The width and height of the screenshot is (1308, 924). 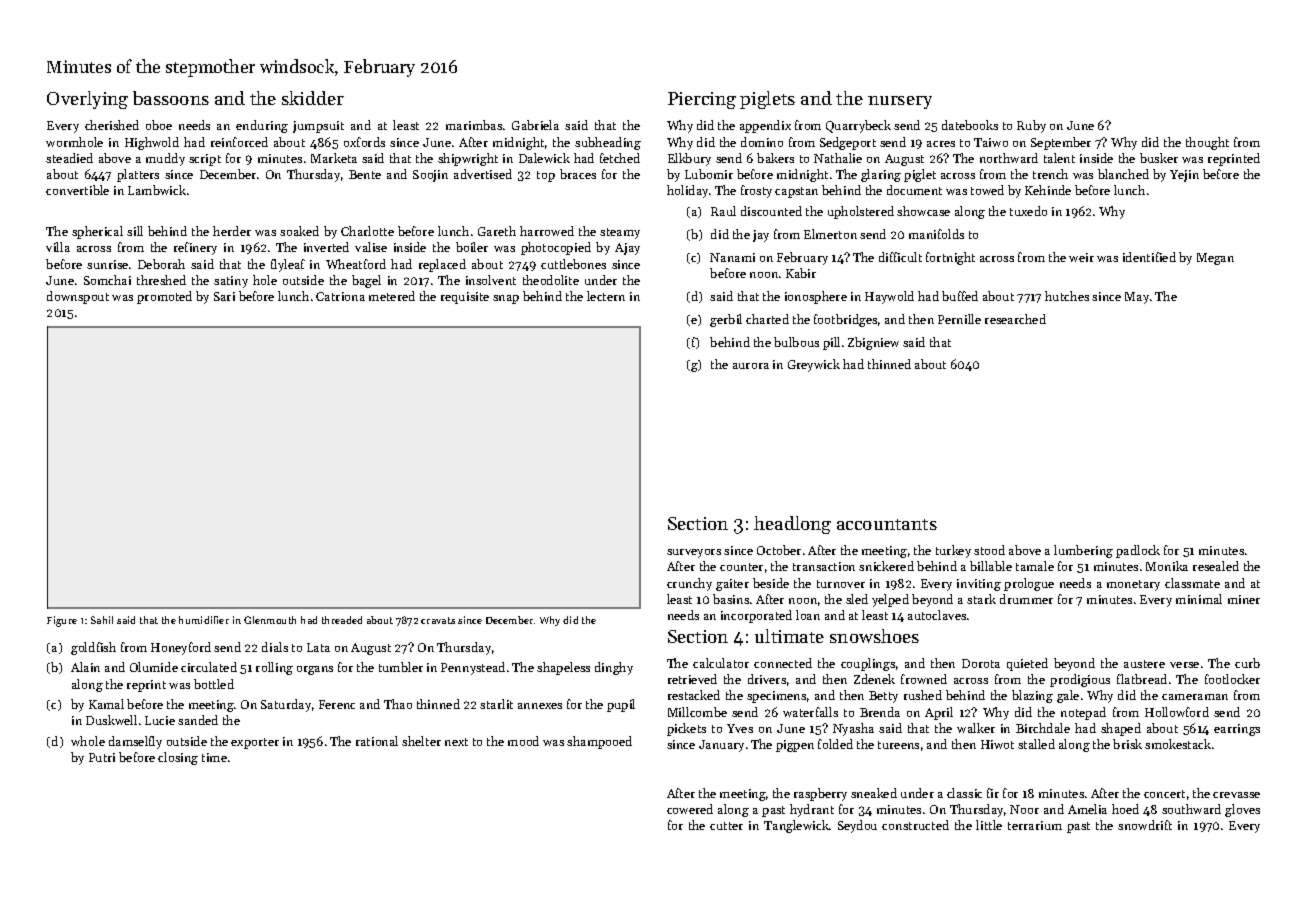 What do you see at coordinates (689, 584) in the screenshot?
I see `crunchy` at bounding box center [689, 584].
